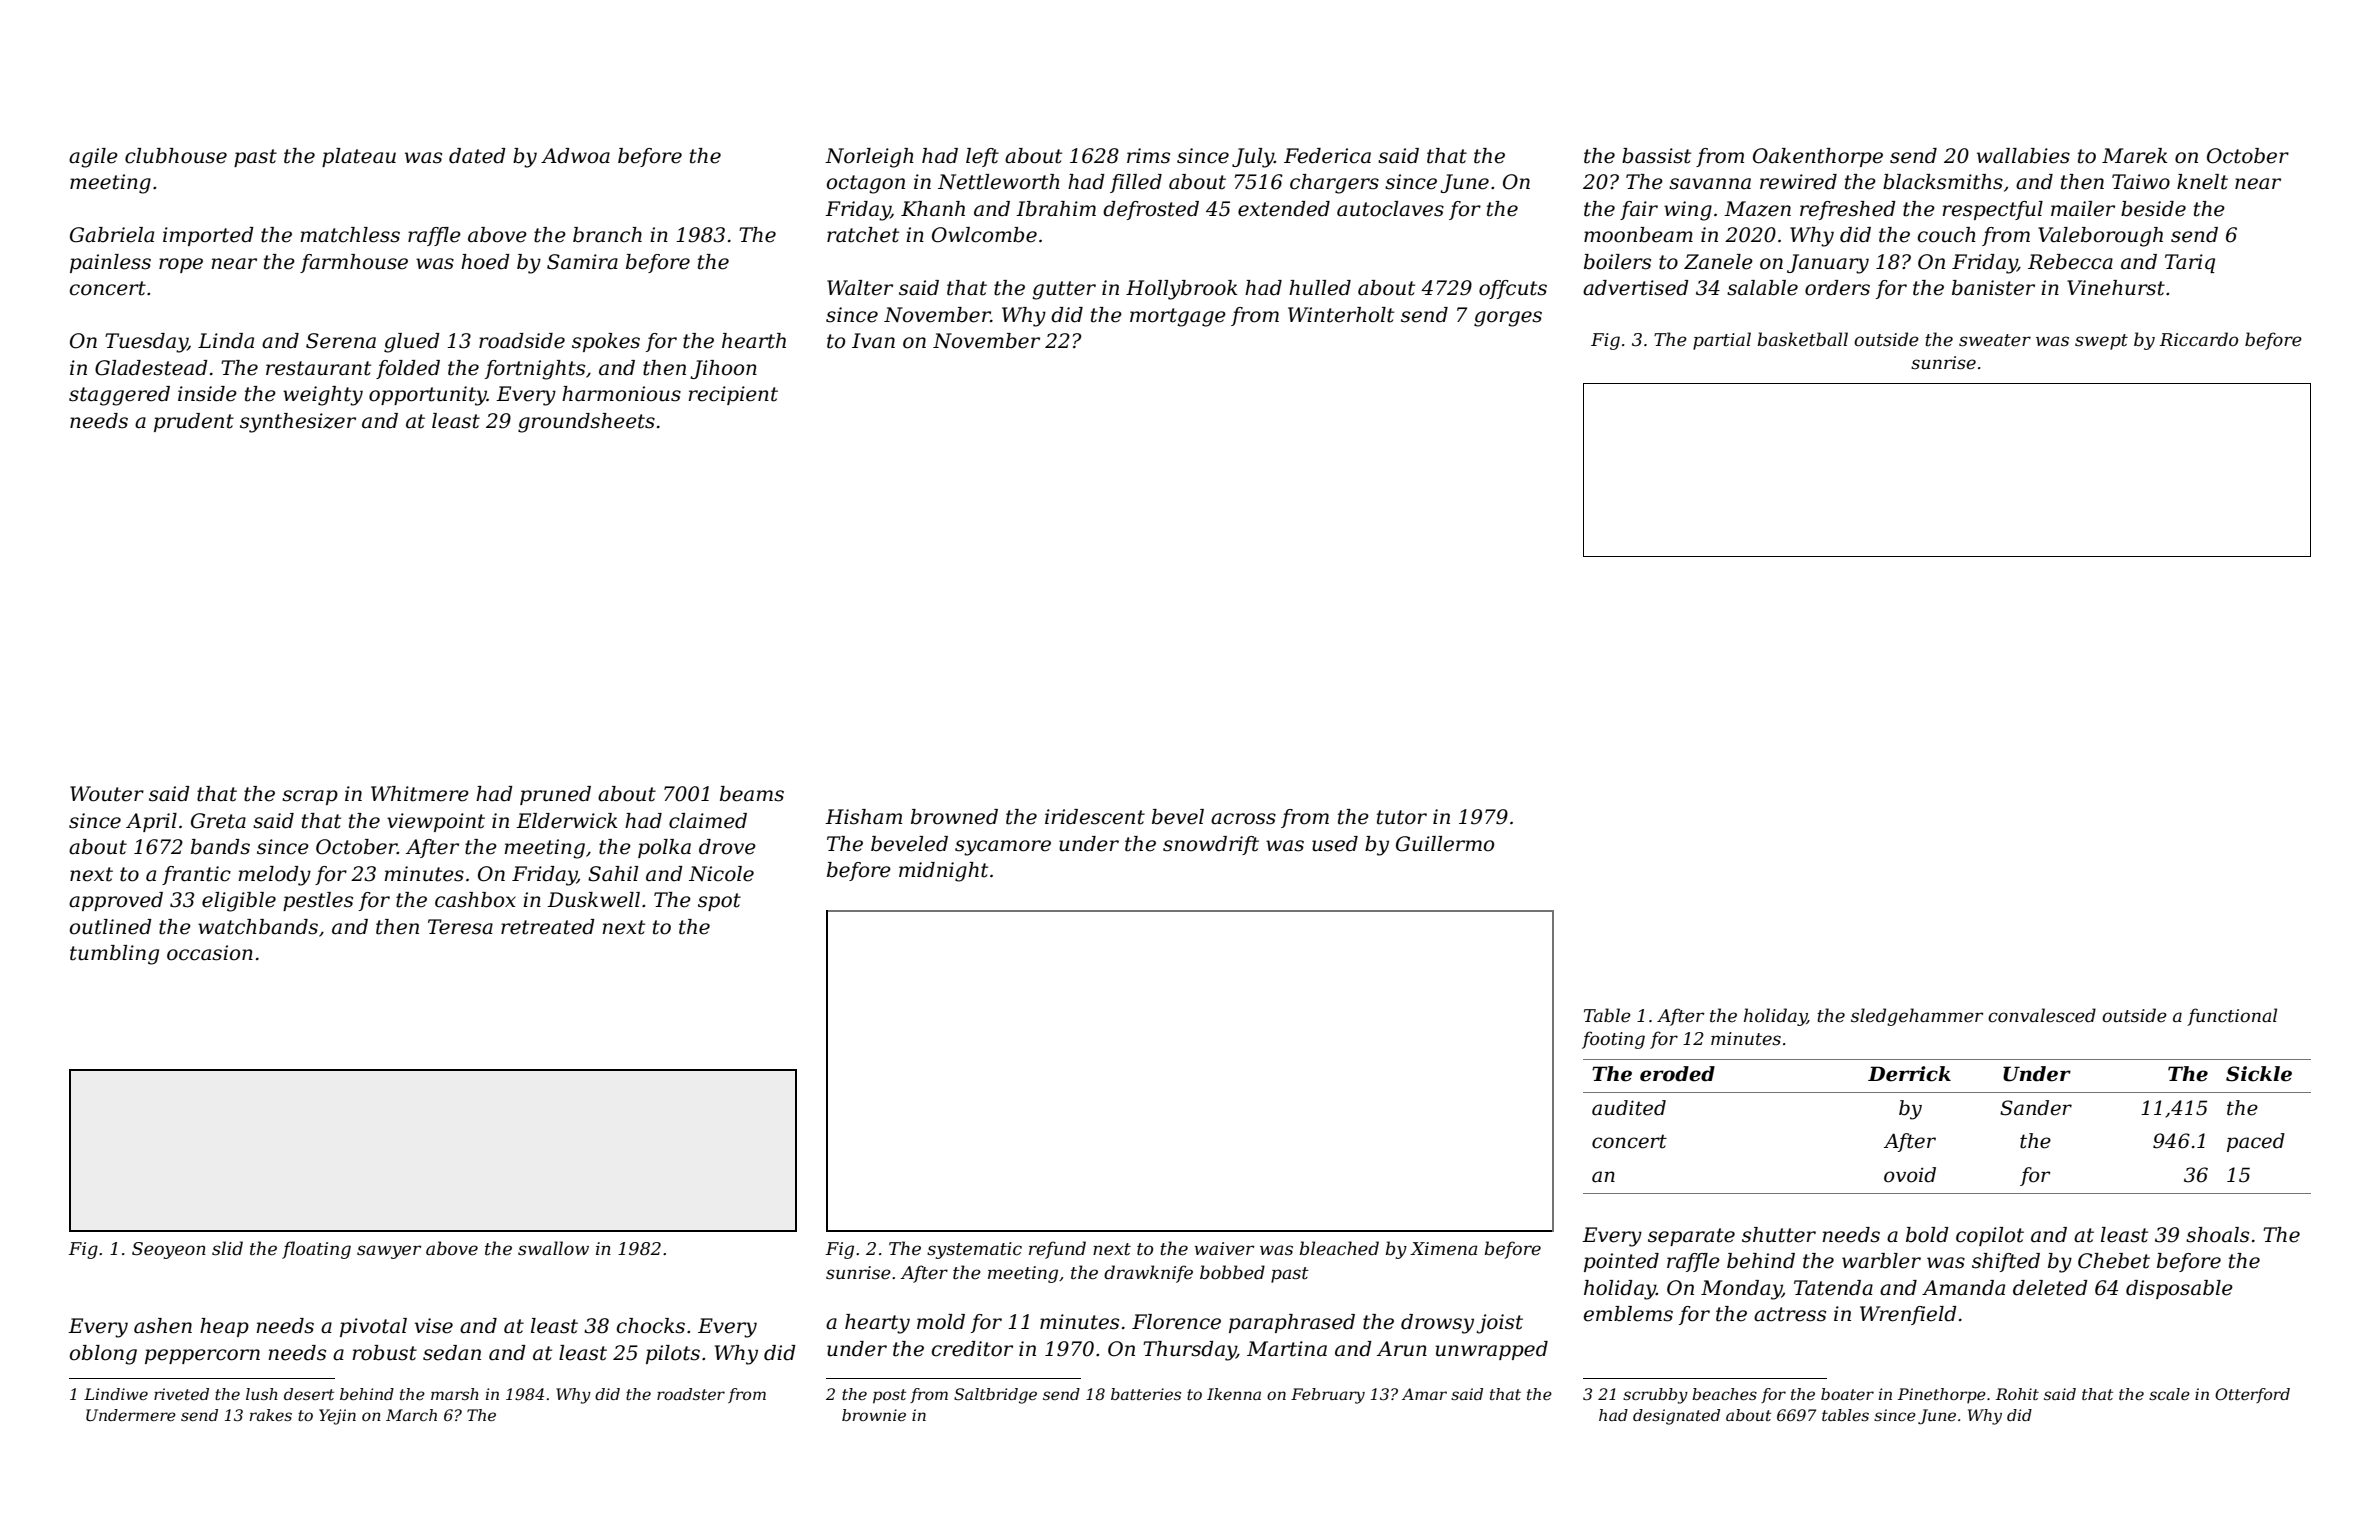 The width and height of the screenshot is (2380, 1540). What do you see at coordinates (874, 1415) in the screenshot?
I see `brownie` at bounding box center [874, 1415].
